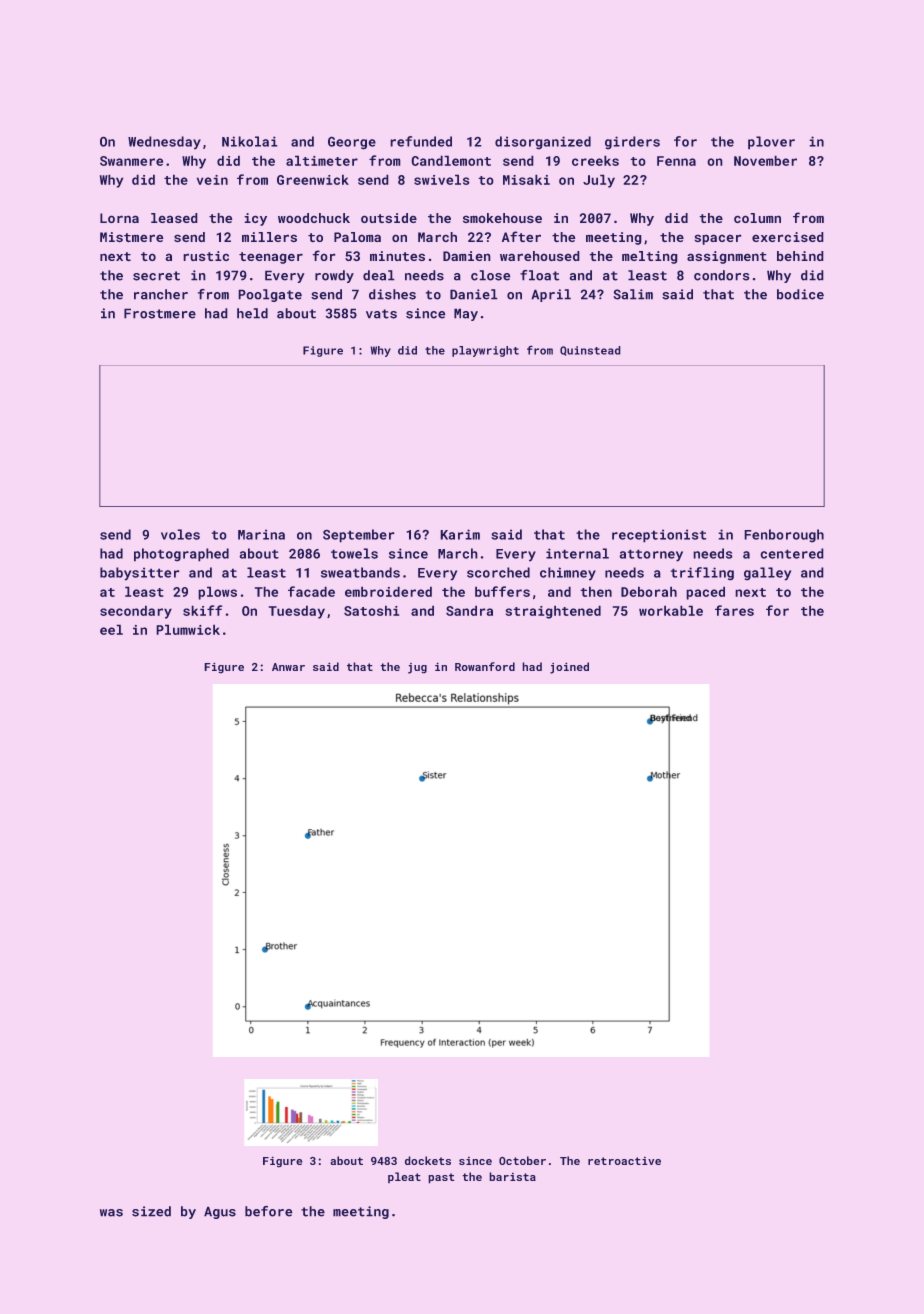  I want to click on bodice, so click(800, 294).
